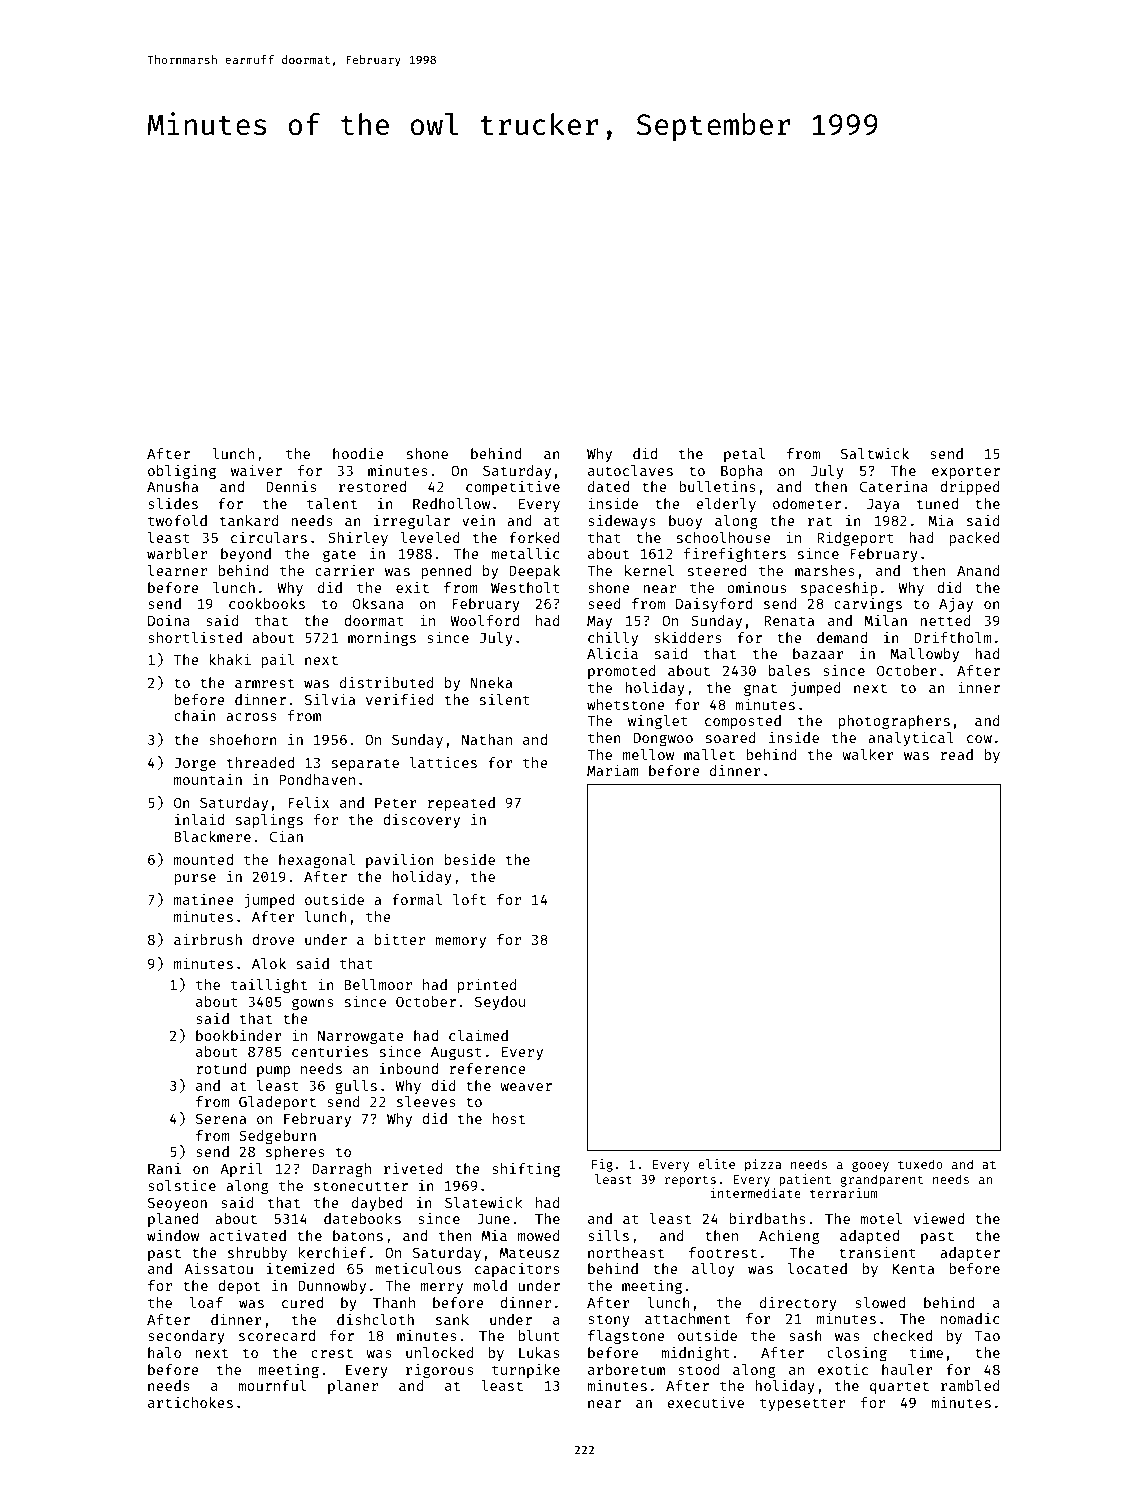 This image has width=1148, height=1485. What do you see at coordinates (353, 1387) in the image?
I see `planer` at bounding box center [353, 1387].
